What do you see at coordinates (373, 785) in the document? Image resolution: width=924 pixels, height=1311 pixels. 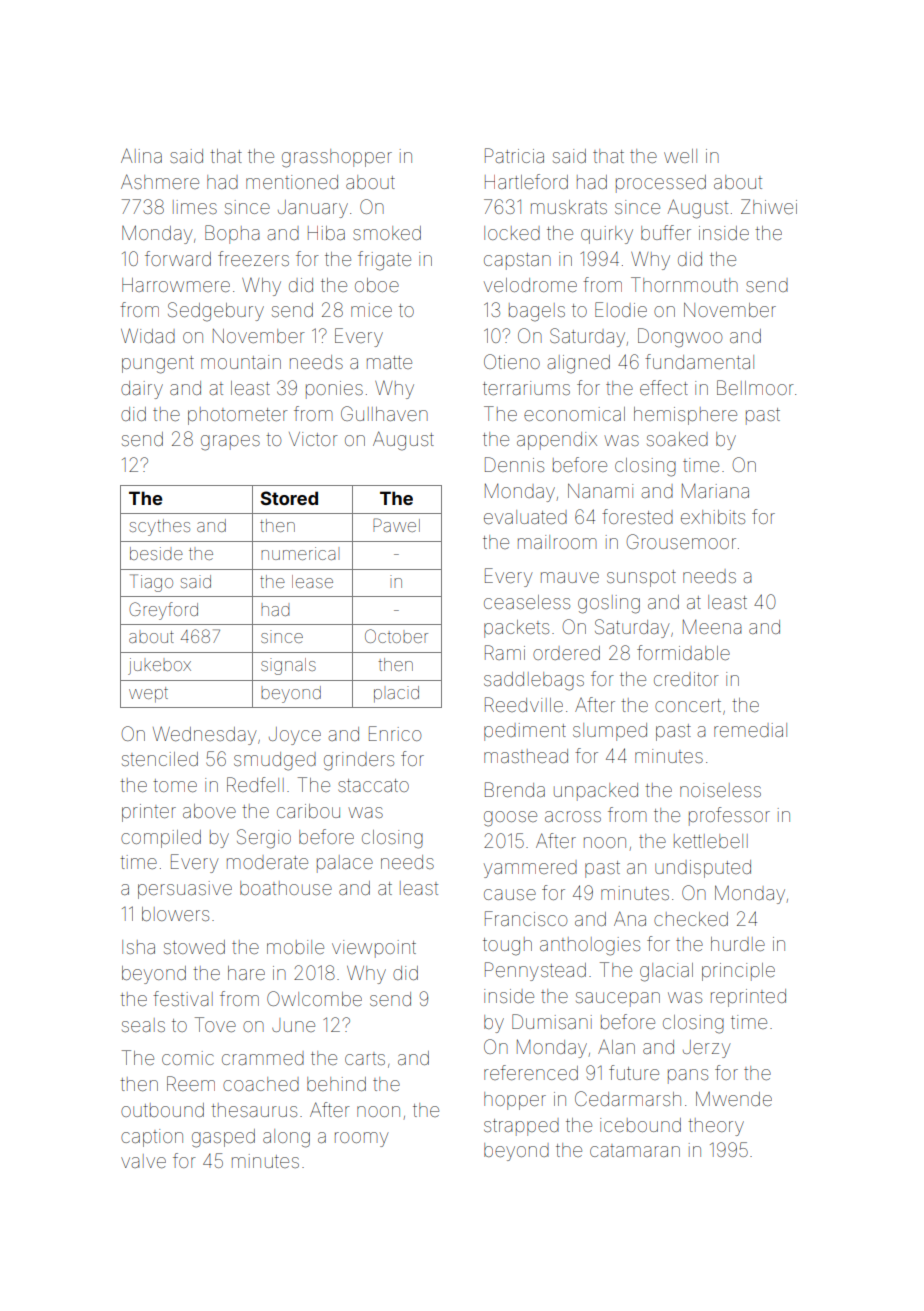 I see `staccato` at bounding box center [373, 785].
